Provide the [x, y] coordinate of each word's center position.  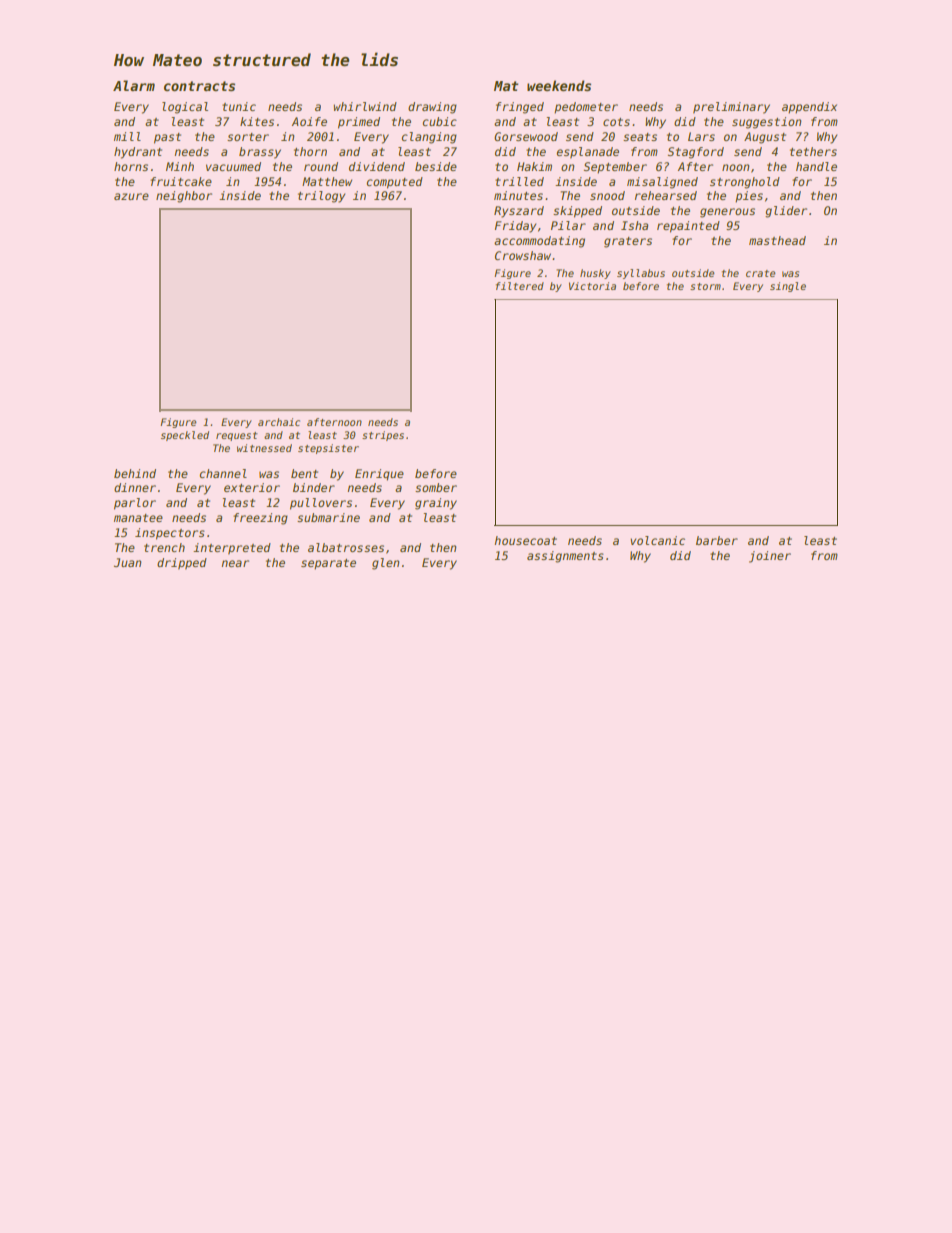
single [788, 287]
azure [131, 196]
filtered [520, 286]
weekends [559, 85]
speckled [185, 436]
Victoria [592, 286]
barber [717, 540]
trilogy [321, 197]
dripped [182, 564]
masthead [777, 240]
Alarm [134, 85]
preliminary [731, 108]
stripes [383, 436]
